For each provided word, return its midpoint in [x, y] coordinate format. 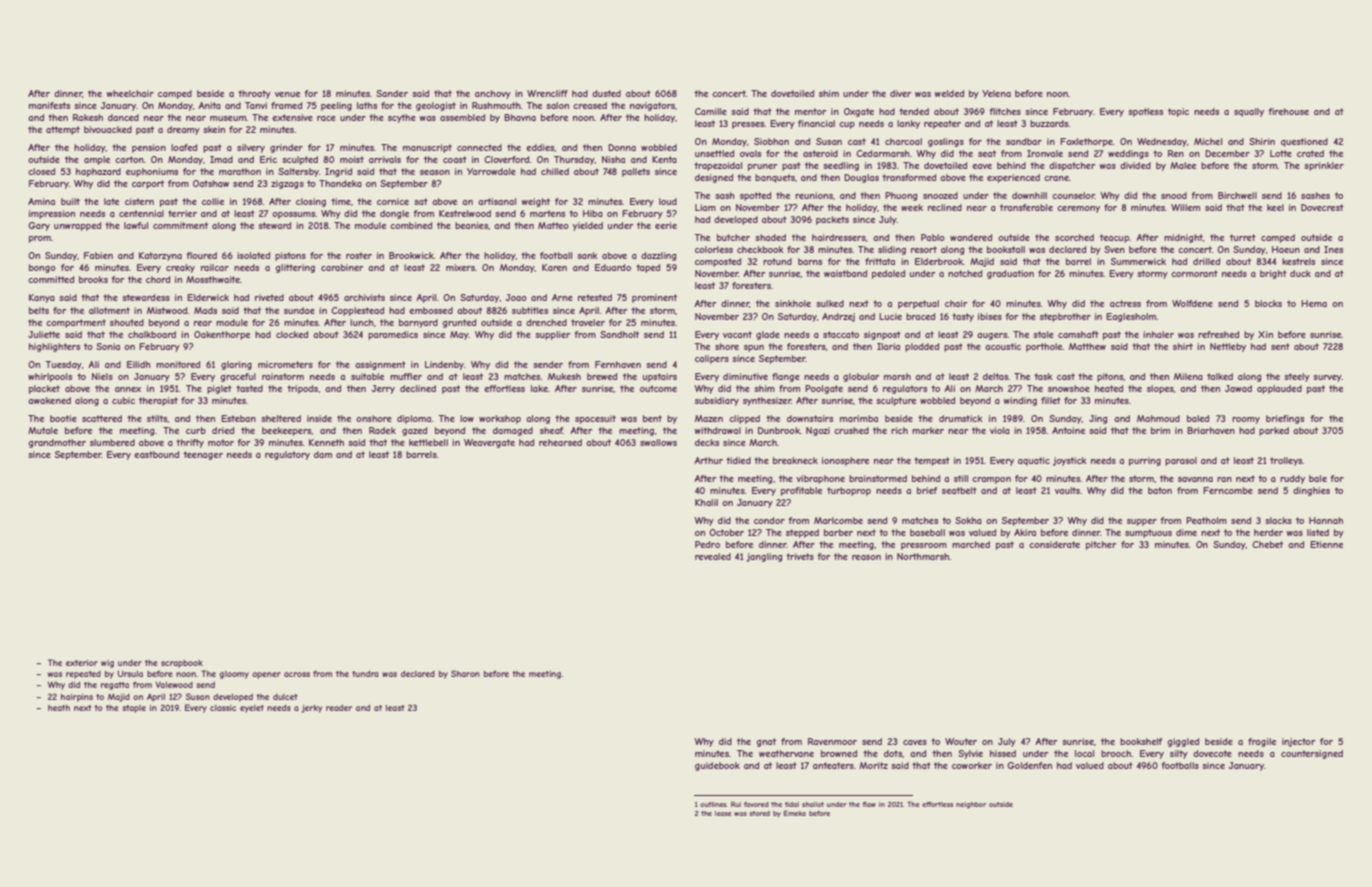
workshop [500, 419]
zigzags [287, 184]
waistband [845, 273]
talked [1220, 376]
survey [1327, 378]
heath [59, 708]
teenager [203, 455]
